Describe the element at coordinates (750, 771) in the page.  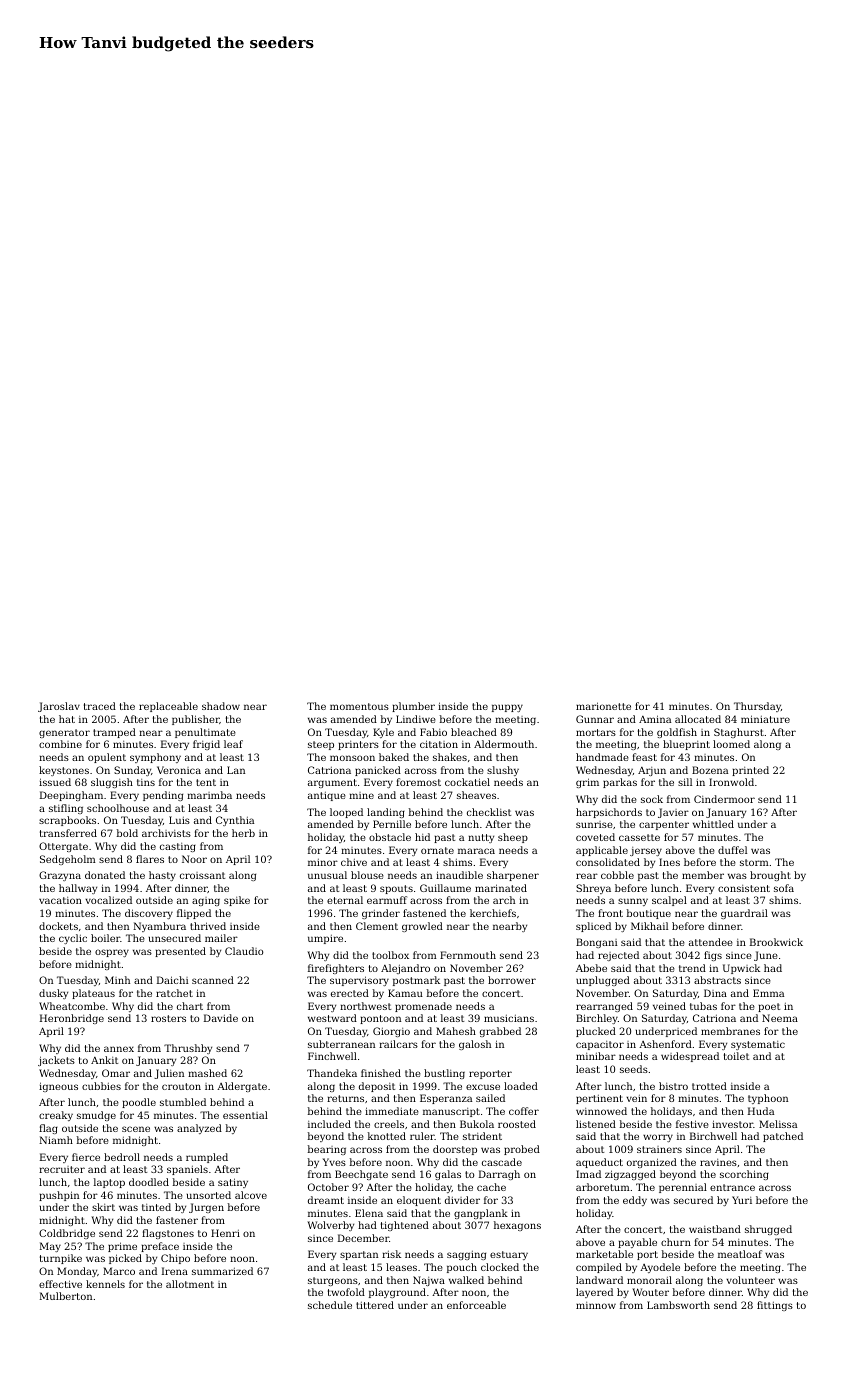
I see `printed` at that location.
